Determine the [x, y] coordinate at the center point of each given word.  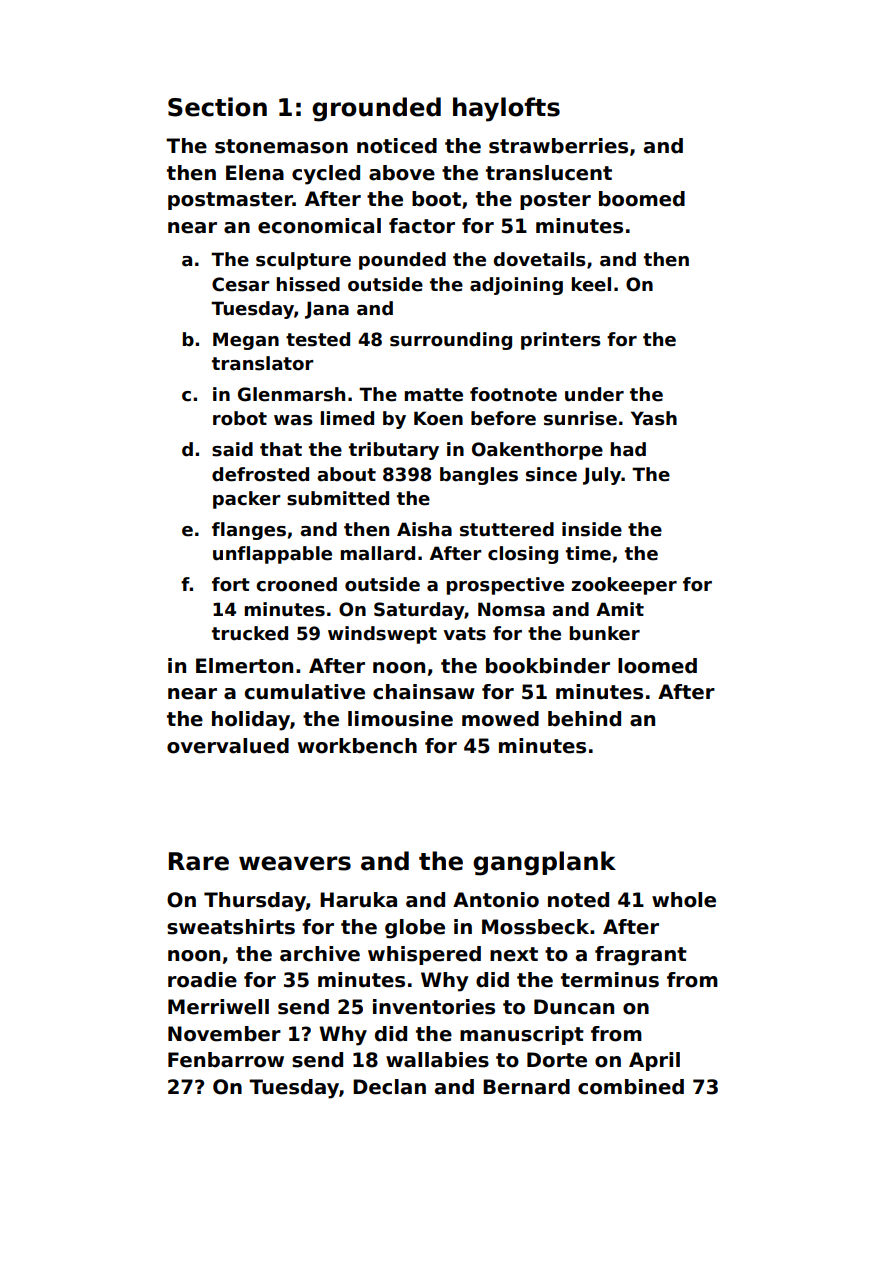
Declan [389, 1087]
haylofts [506, 109]
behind [584, 719]
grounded [376, 109]
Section [217, 107]
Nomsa [511, 609]
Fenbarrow [226, 1060]
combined [631, 1087]
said [232, 449]
